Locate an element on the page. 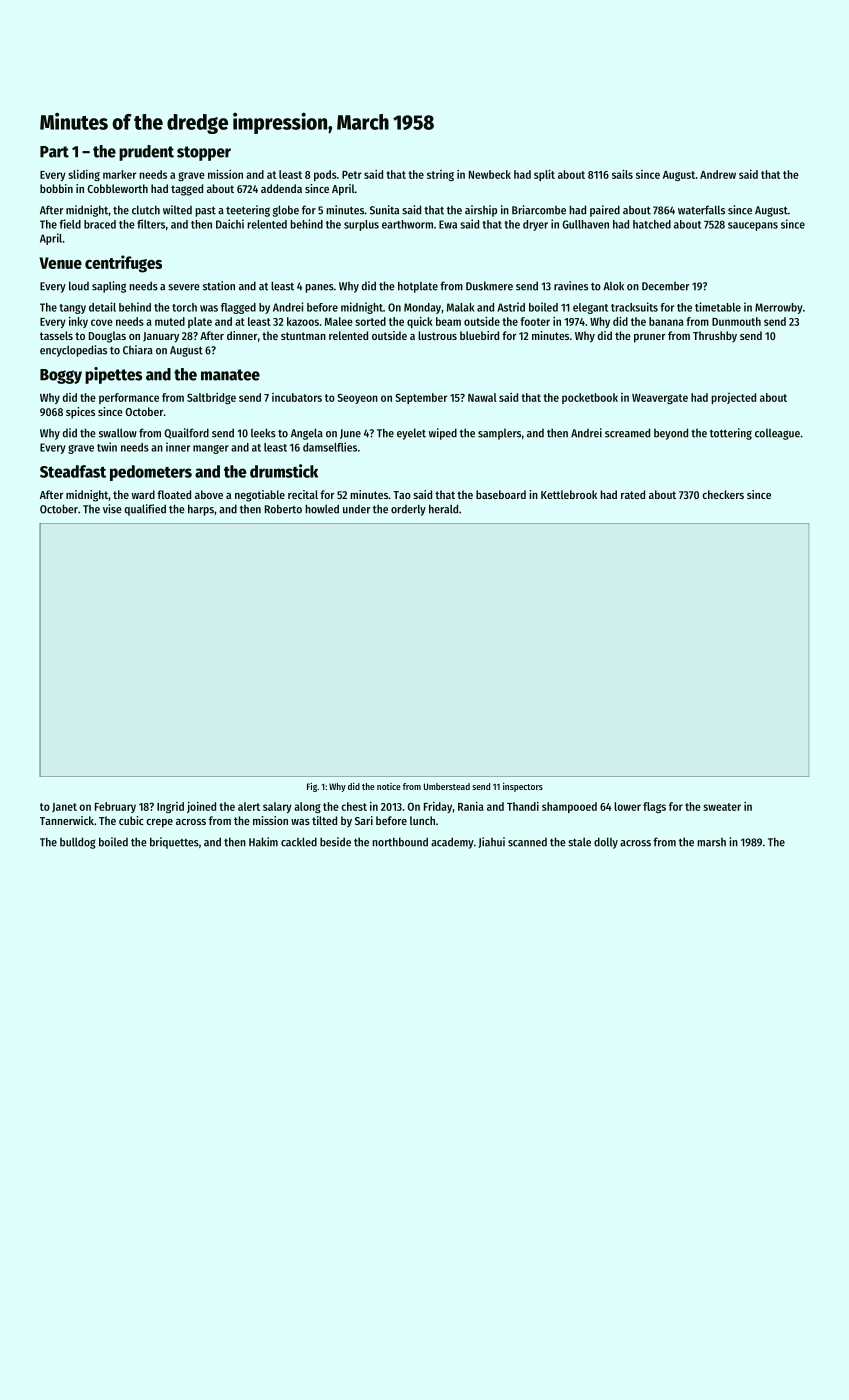 The height and width of the page is (1400, 849). Andrew is located at coordinates (718, 174).
